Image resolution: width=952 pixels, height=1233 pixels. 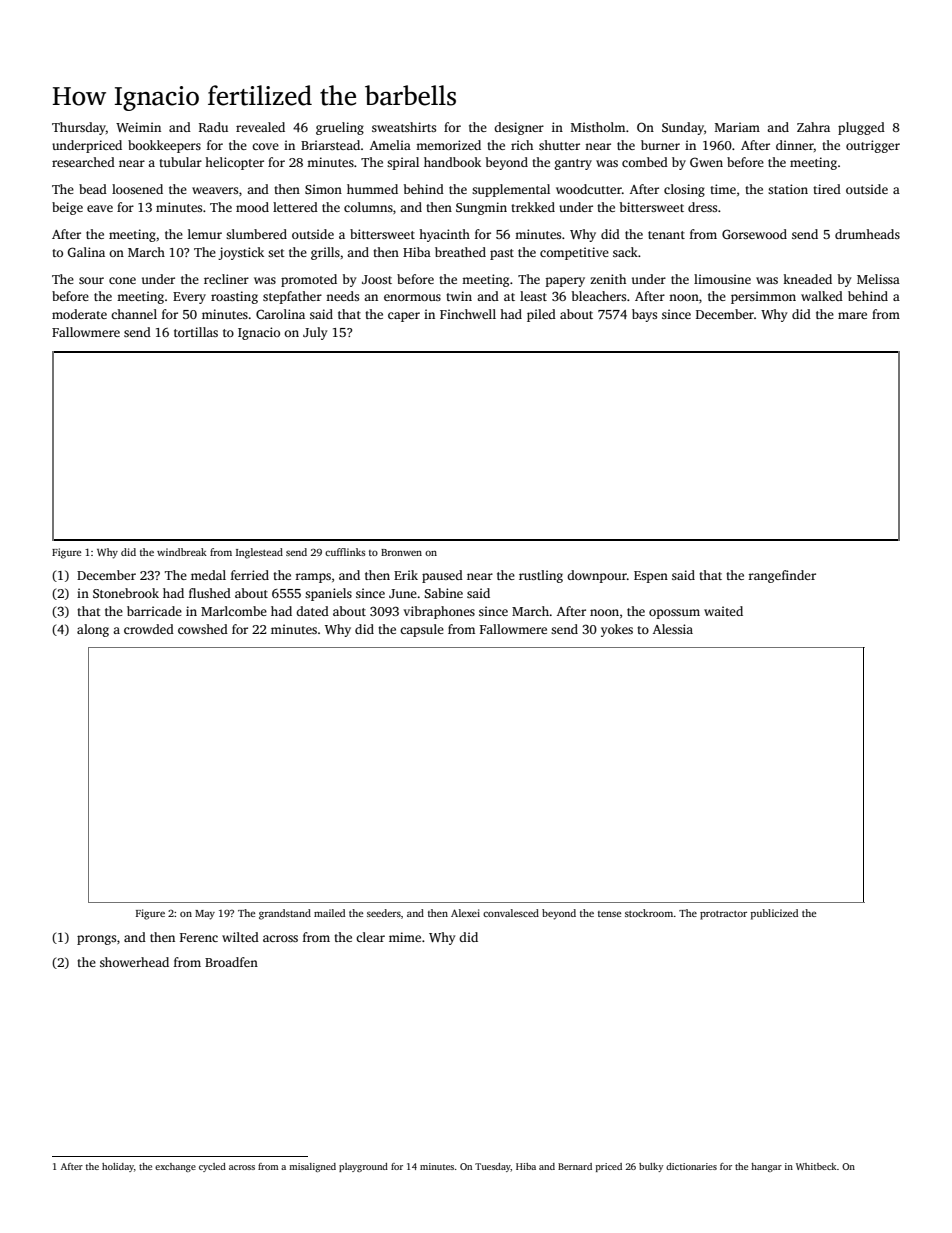 I want to click on rangefinder, so click(x=782, y=576).
